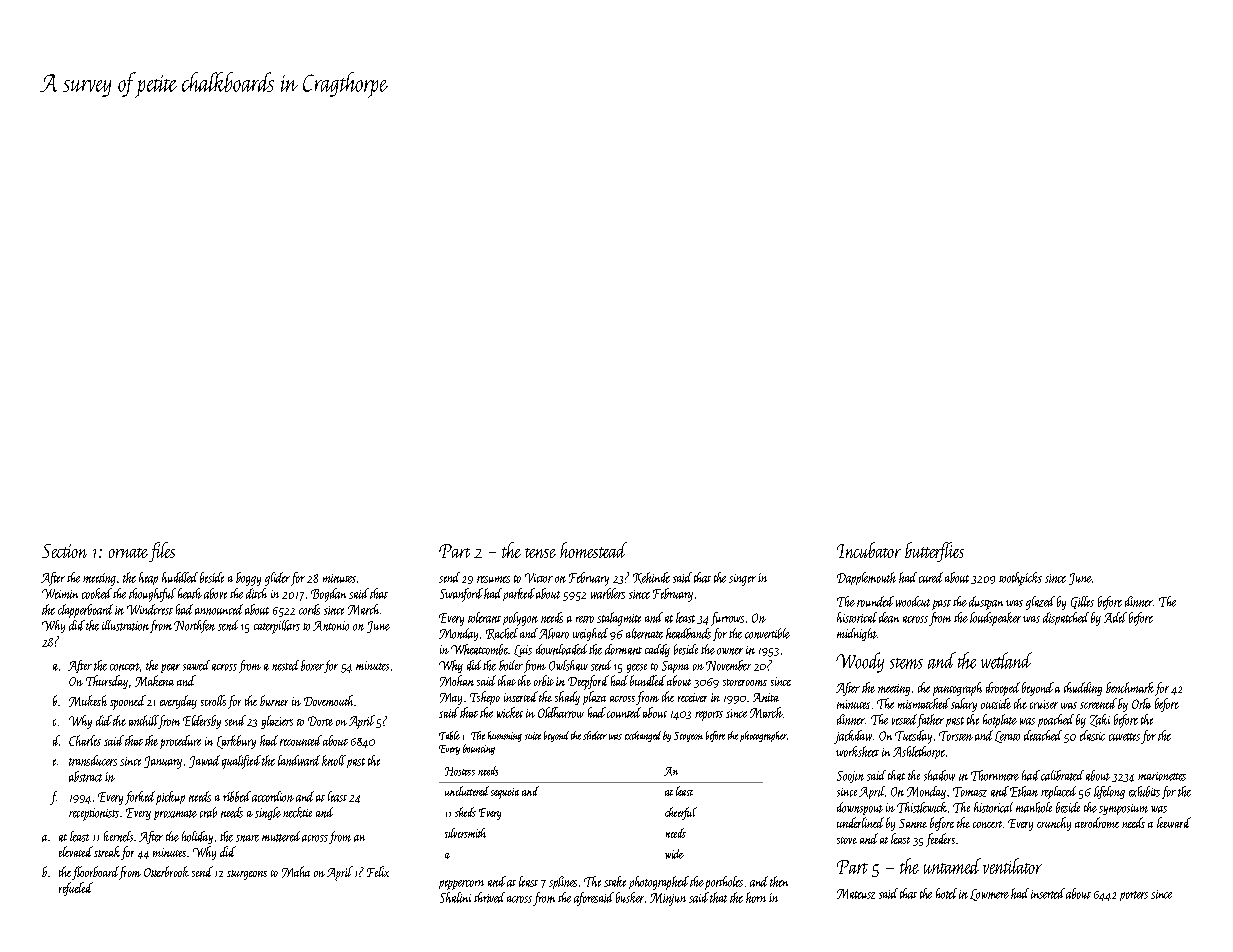 The width and height of the image is (1233, 952). Describe the element at coordinates (904, 719) in the image. I see `vested` at that location.
